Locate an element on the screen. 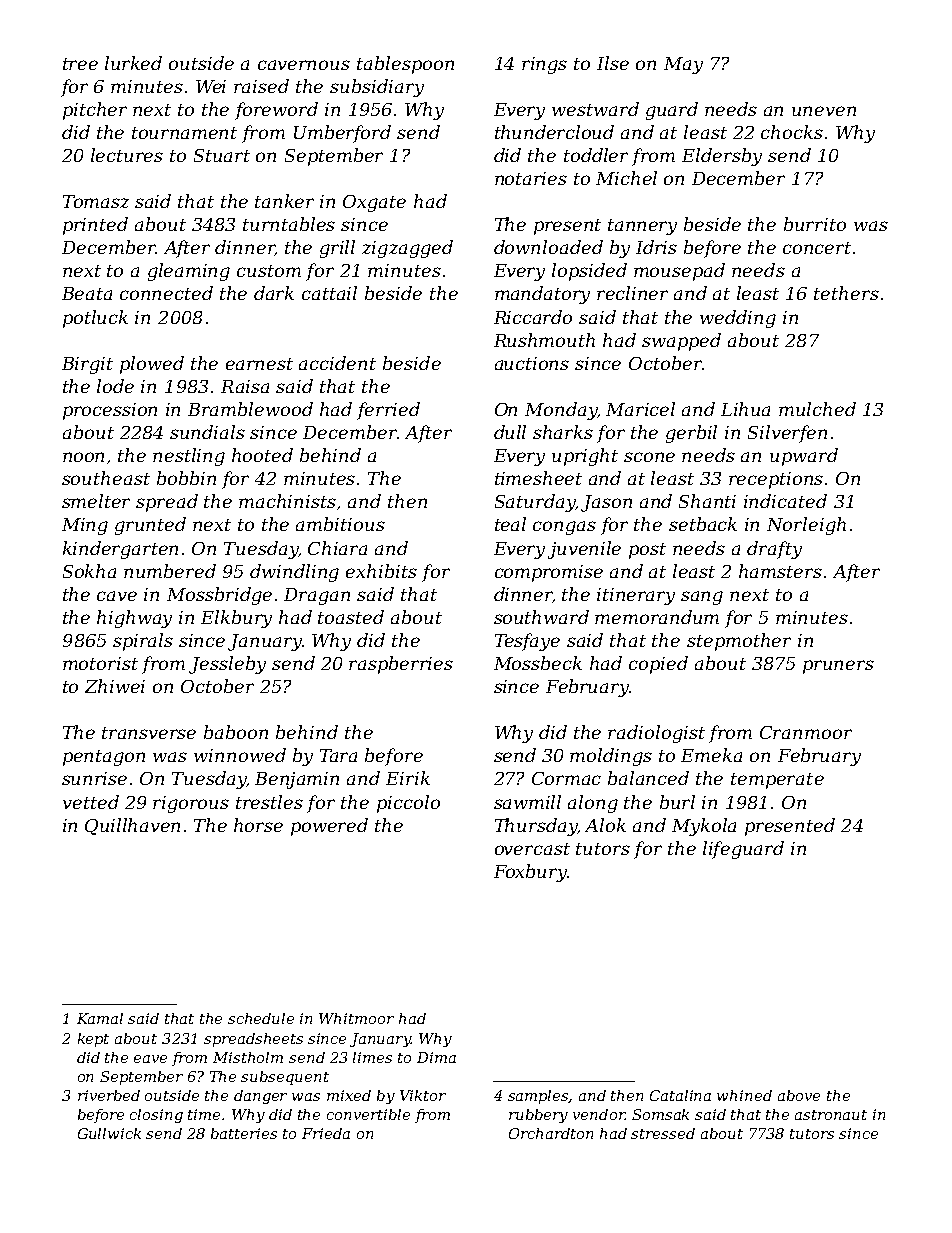 The width and height of the screenshot is (952, 1233). Whitmoor is located at coordinates (356, 1018).
